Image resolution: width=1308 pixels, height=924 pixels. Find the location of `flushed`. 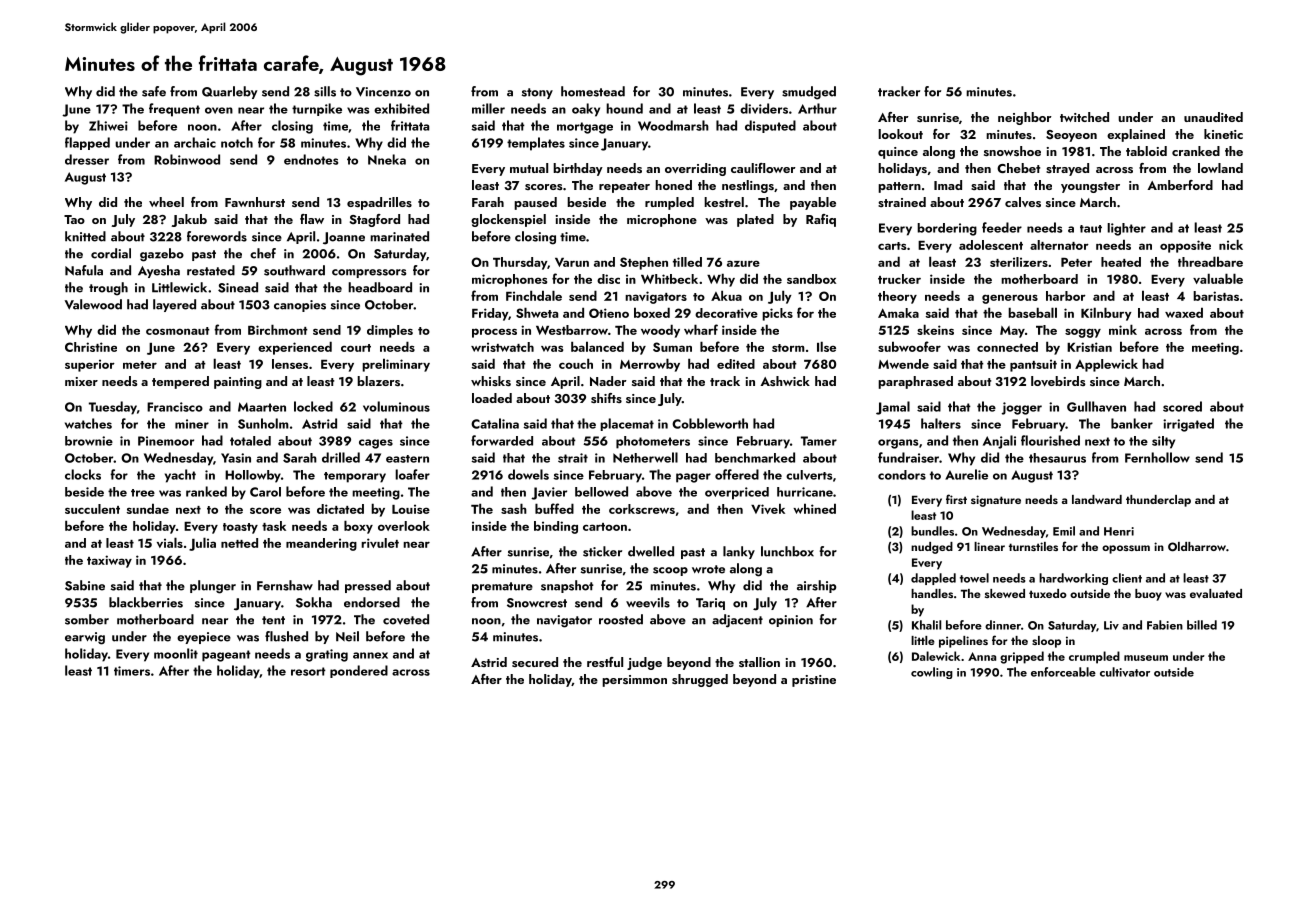

flushed is located at coordinates (286, 636).
